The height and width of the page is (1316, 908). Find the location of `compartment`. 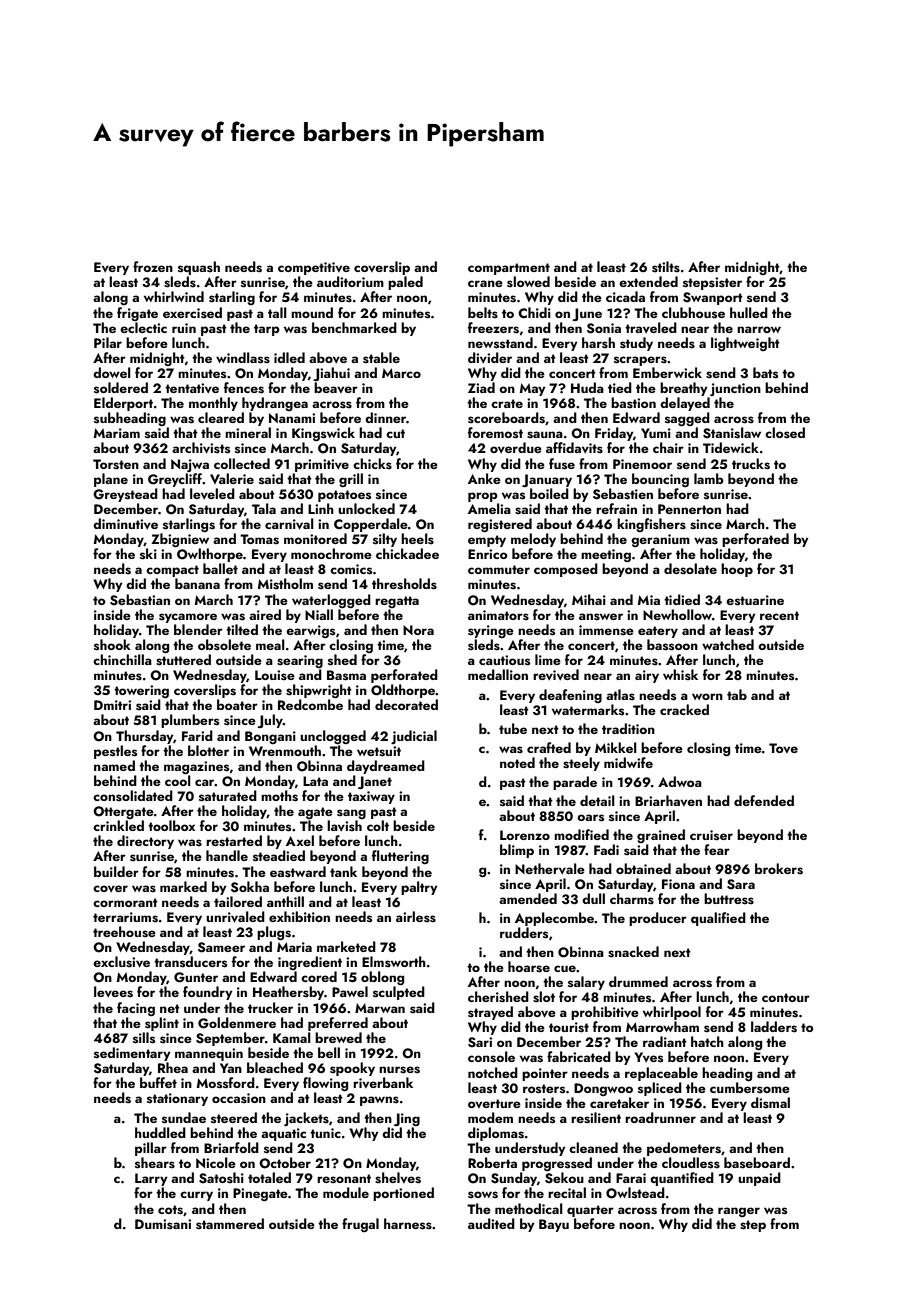

compartment is located at coordinates (509, 269).
